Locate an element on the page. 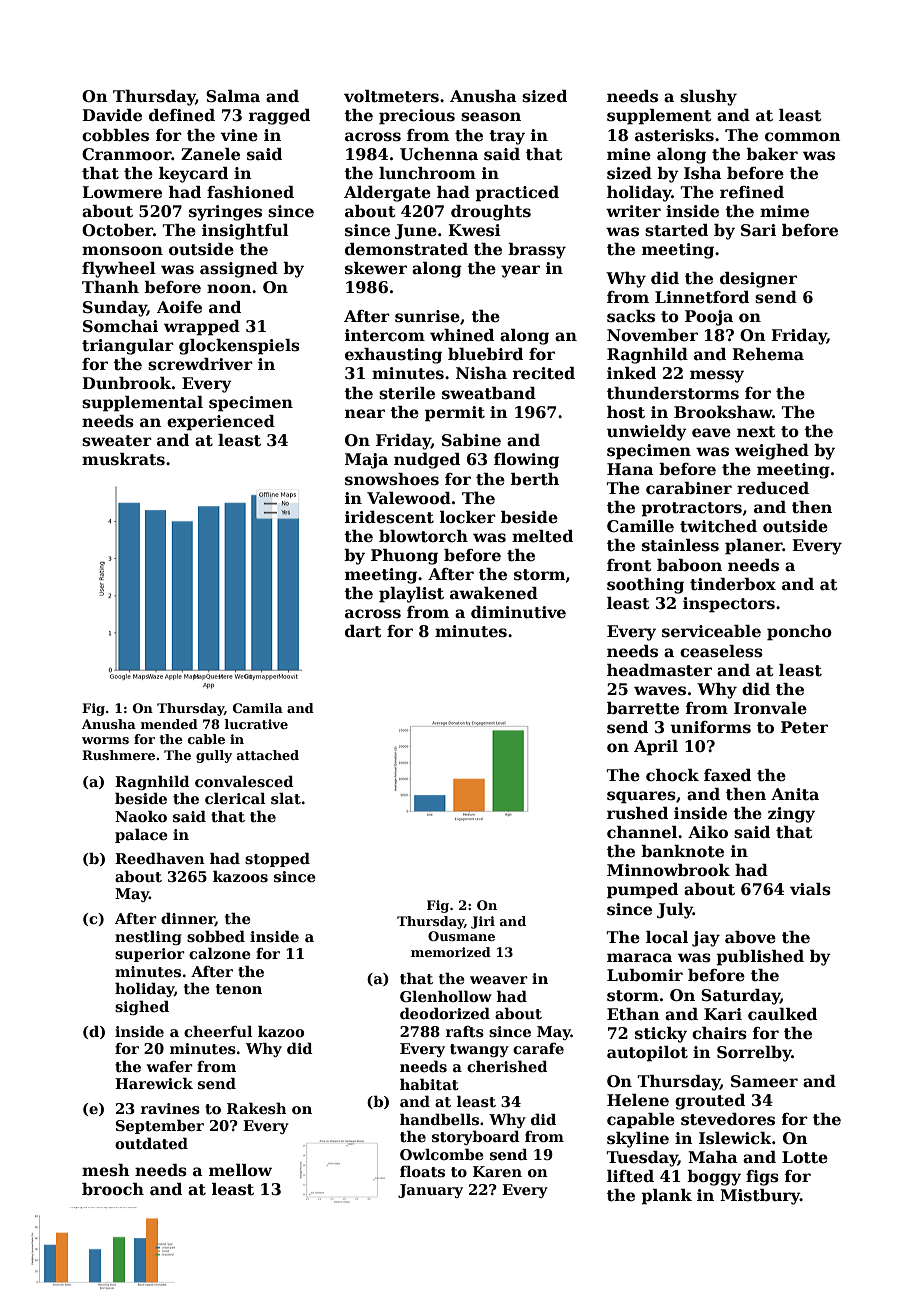  mellow is located at coordinates (240, 1170).
